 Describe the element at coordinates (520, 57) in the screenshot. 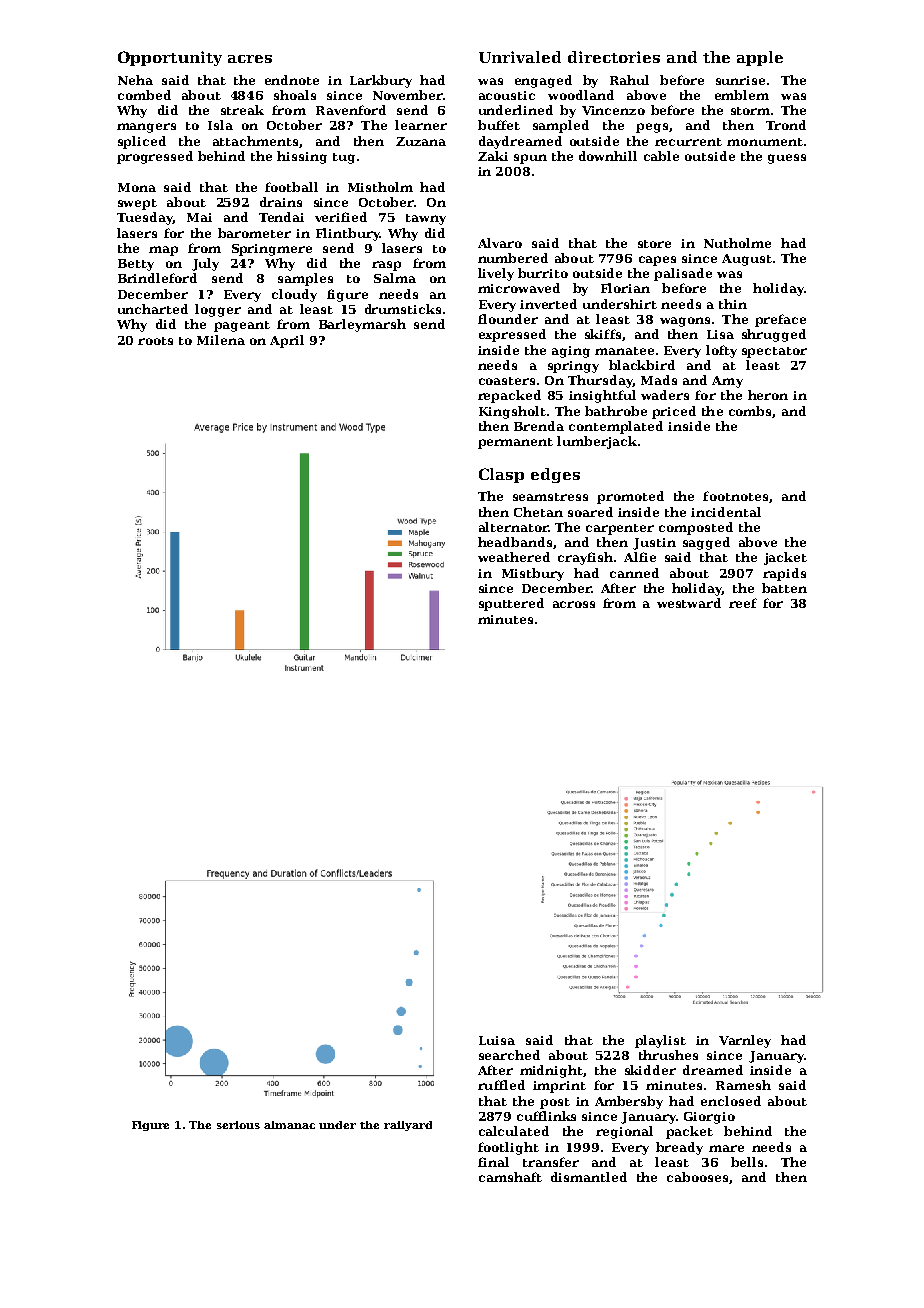

I see `Unrivaled` at that location.
